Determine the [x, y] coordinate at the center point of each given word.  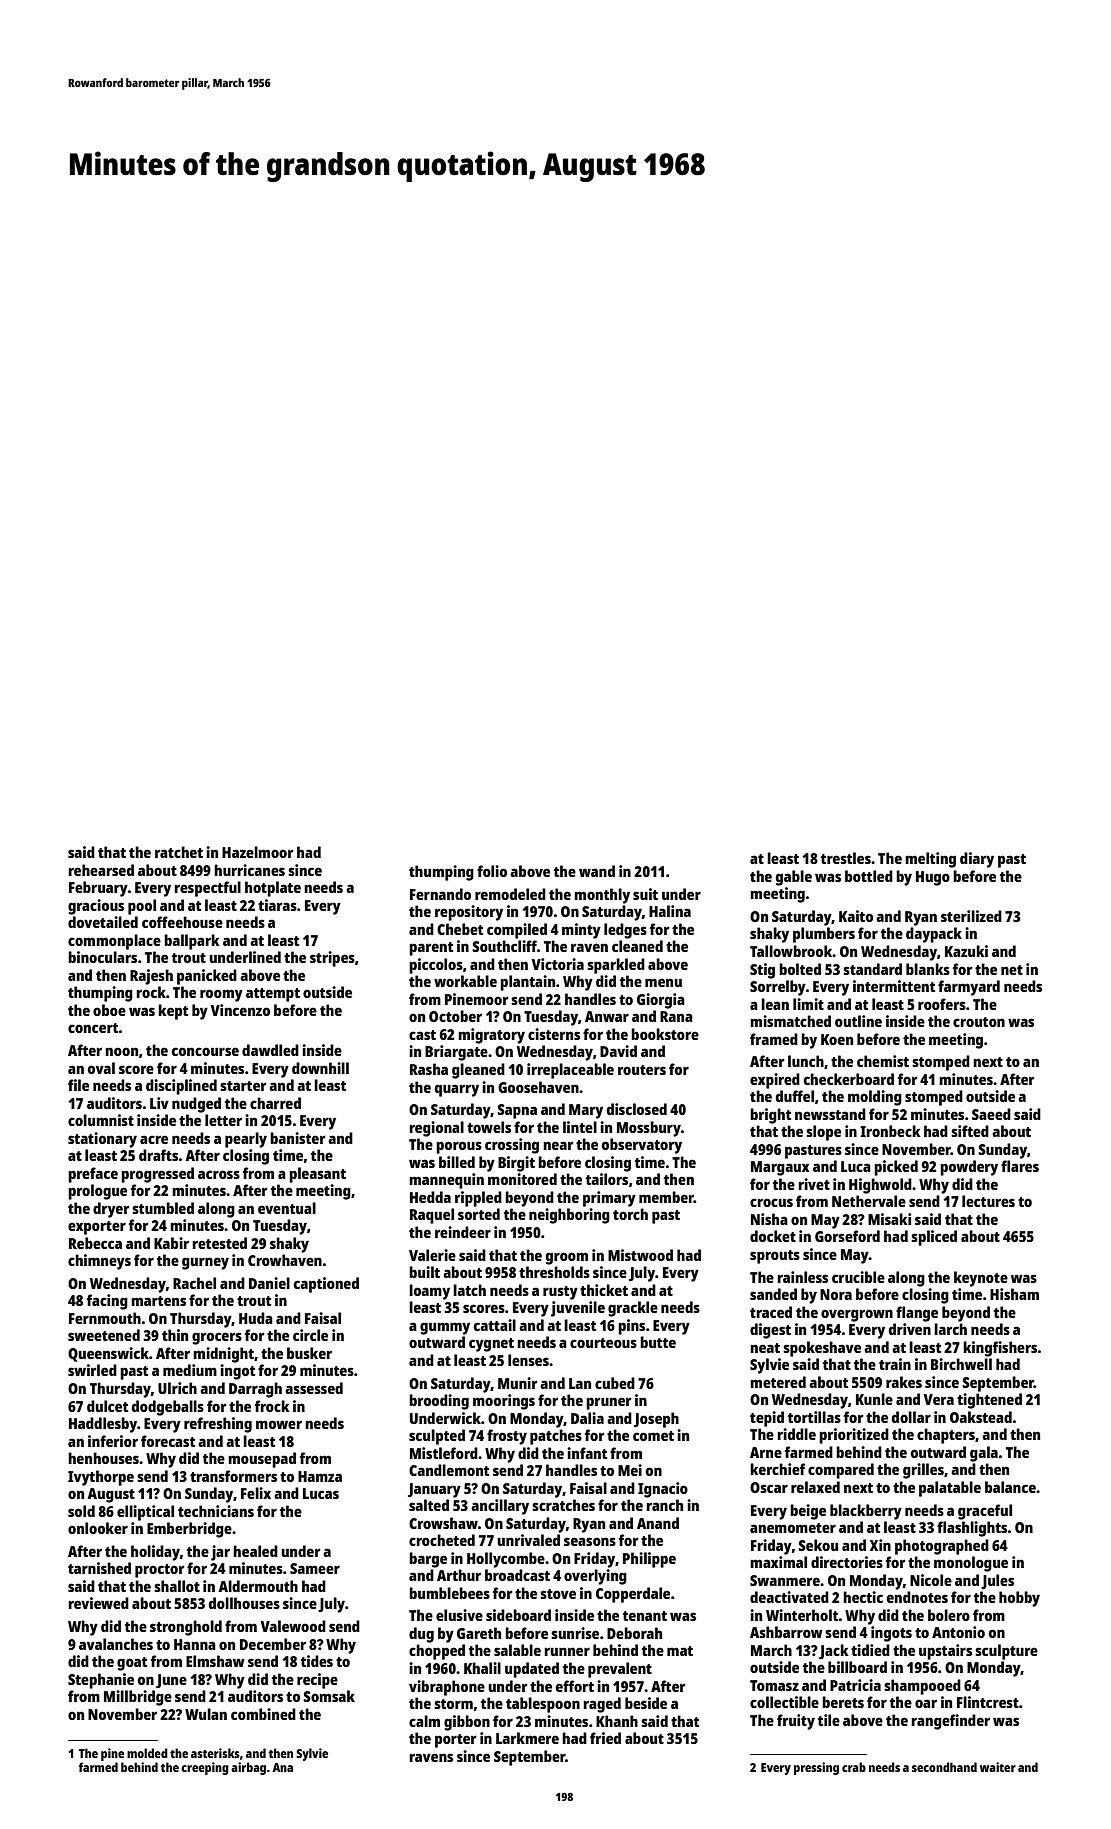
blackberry [866, 1512]
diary [977, 860]
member [666, 1197]
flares [1020, 1166]
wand [597, 871]
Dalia [587, 1418]
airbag [248, 1768]
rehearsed [101, 870]
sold [81, 1511]
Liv [159, 1103]
